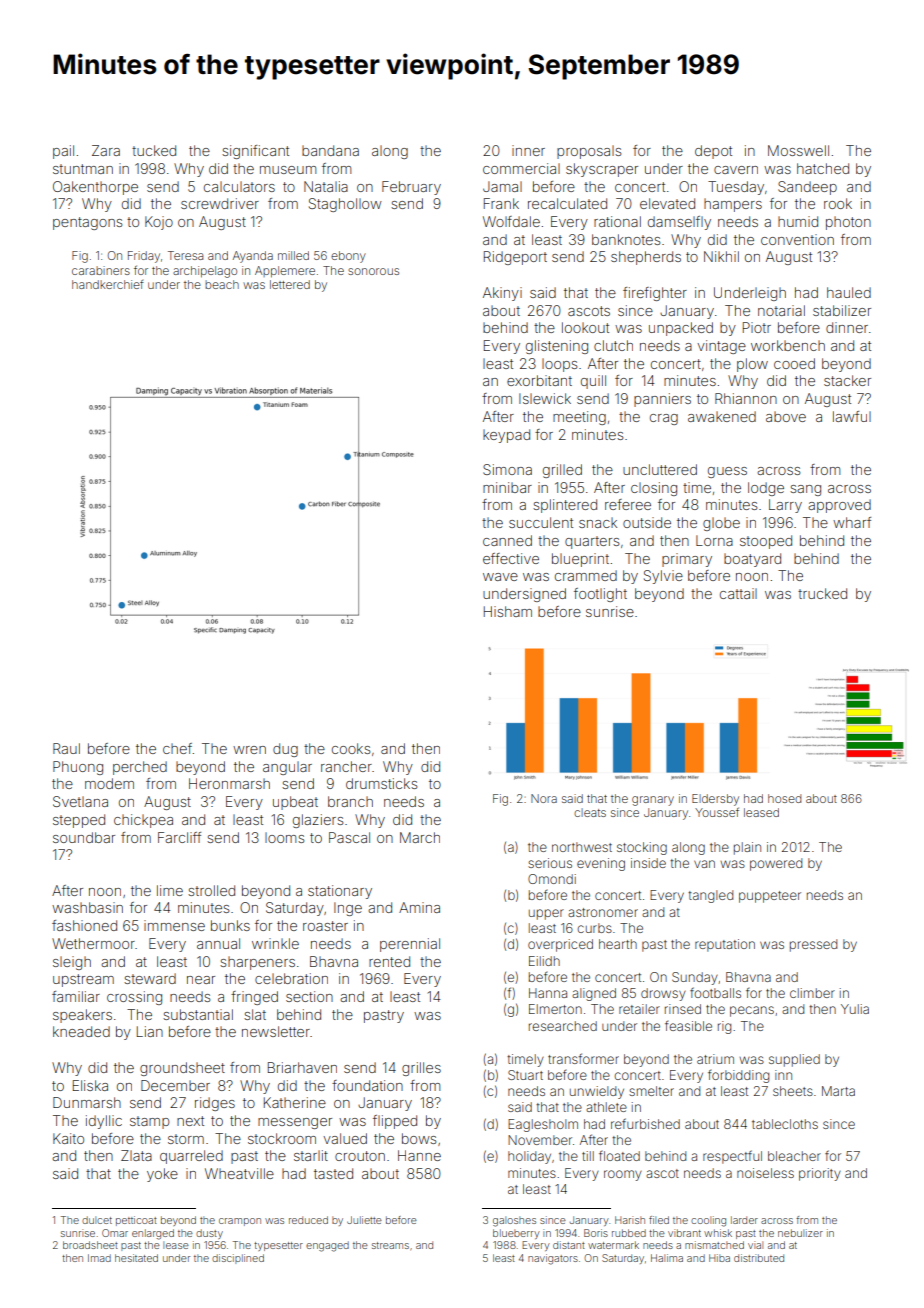  I want to click on Sylvie, so click(663, 577).
